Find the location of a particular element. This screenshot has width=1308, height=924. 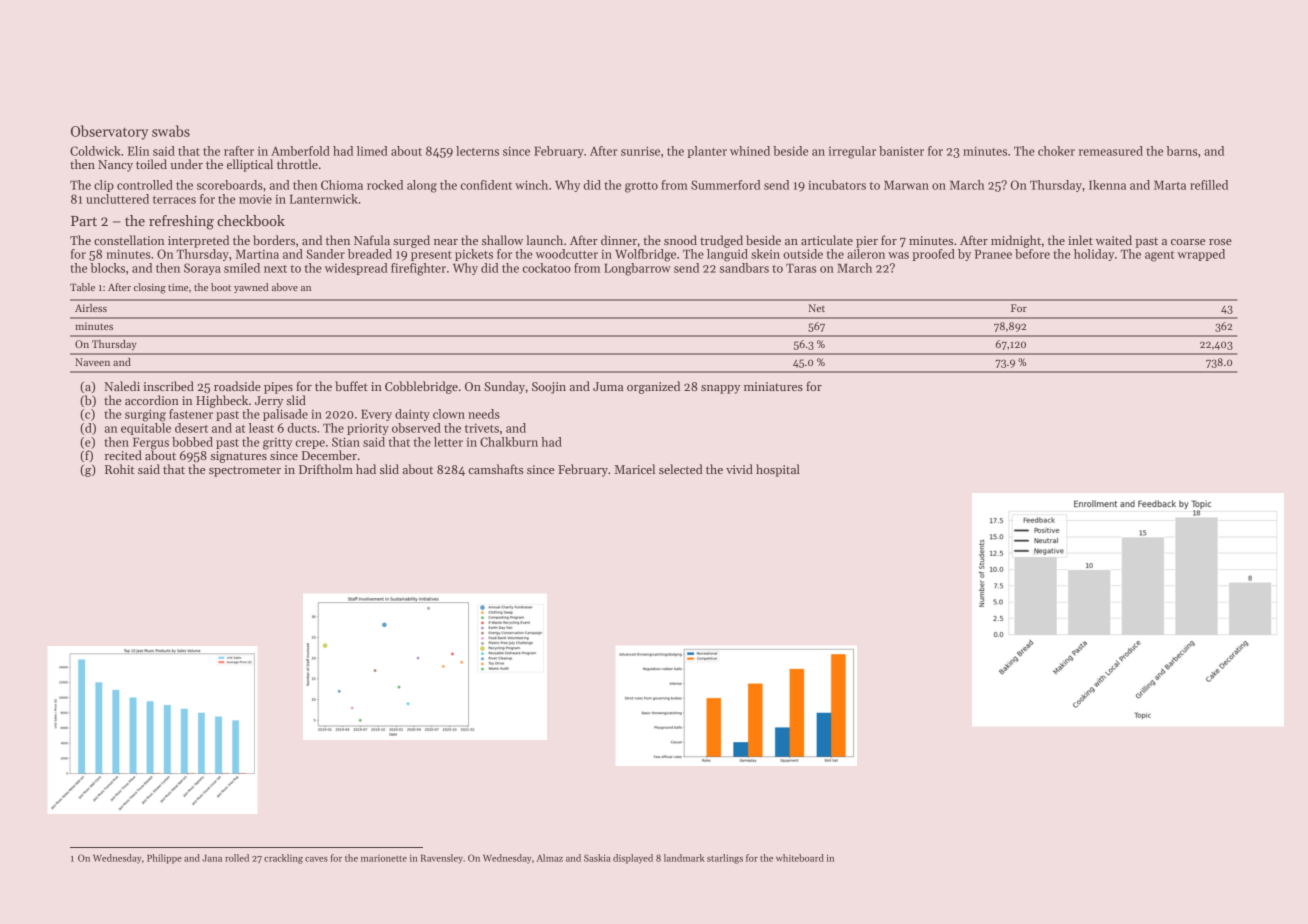

irregular is located at coordinates (852, 152).
